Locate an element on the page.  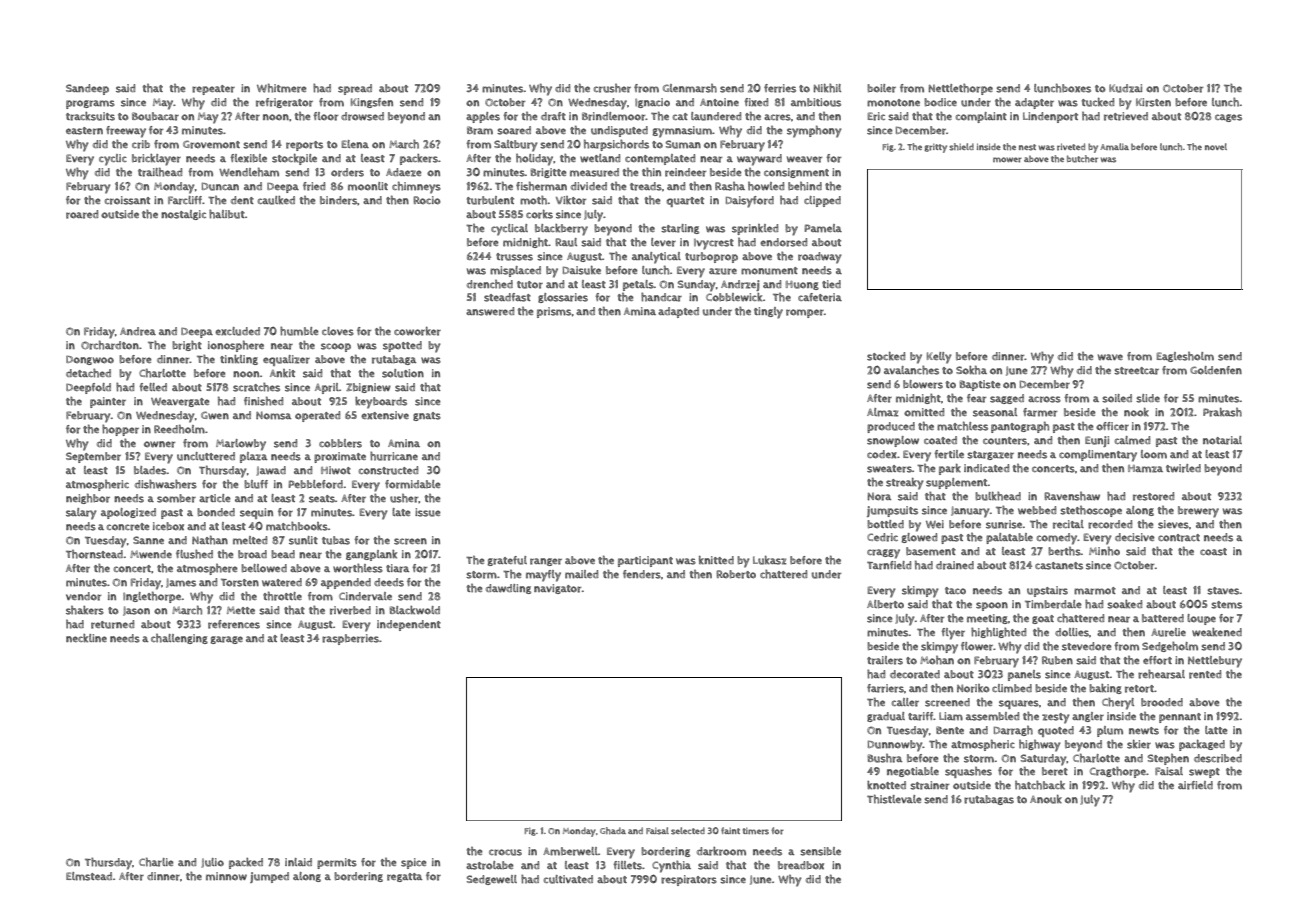
Whitmere is located at coordinates (282, 88).
